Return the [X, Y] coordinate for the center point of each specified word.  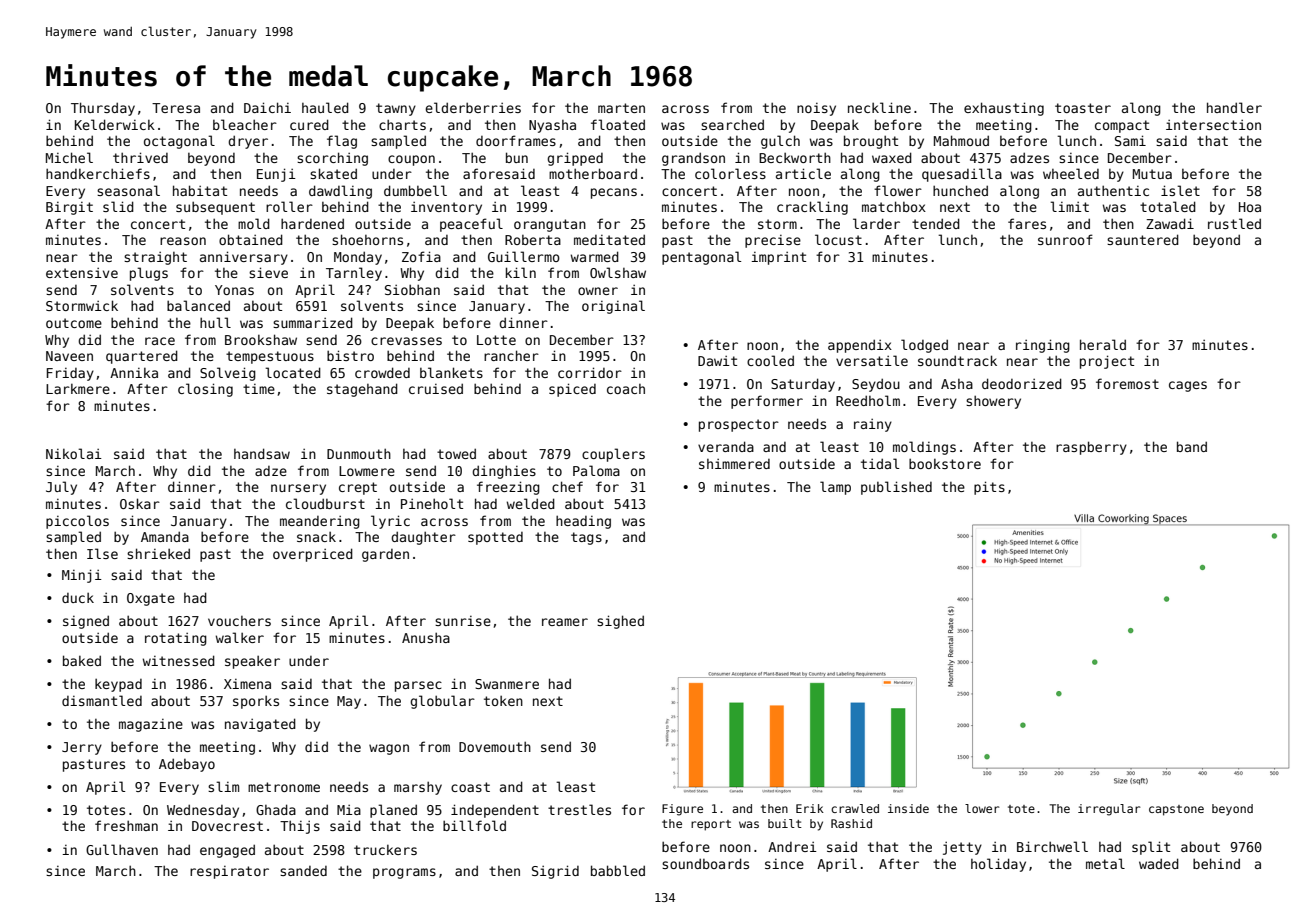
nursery [298, 489]
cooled [770, 360]
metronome [284, 787]
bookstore [945, 463]
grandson [693, 159]
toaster [1083, 108]
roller [289, 206]
